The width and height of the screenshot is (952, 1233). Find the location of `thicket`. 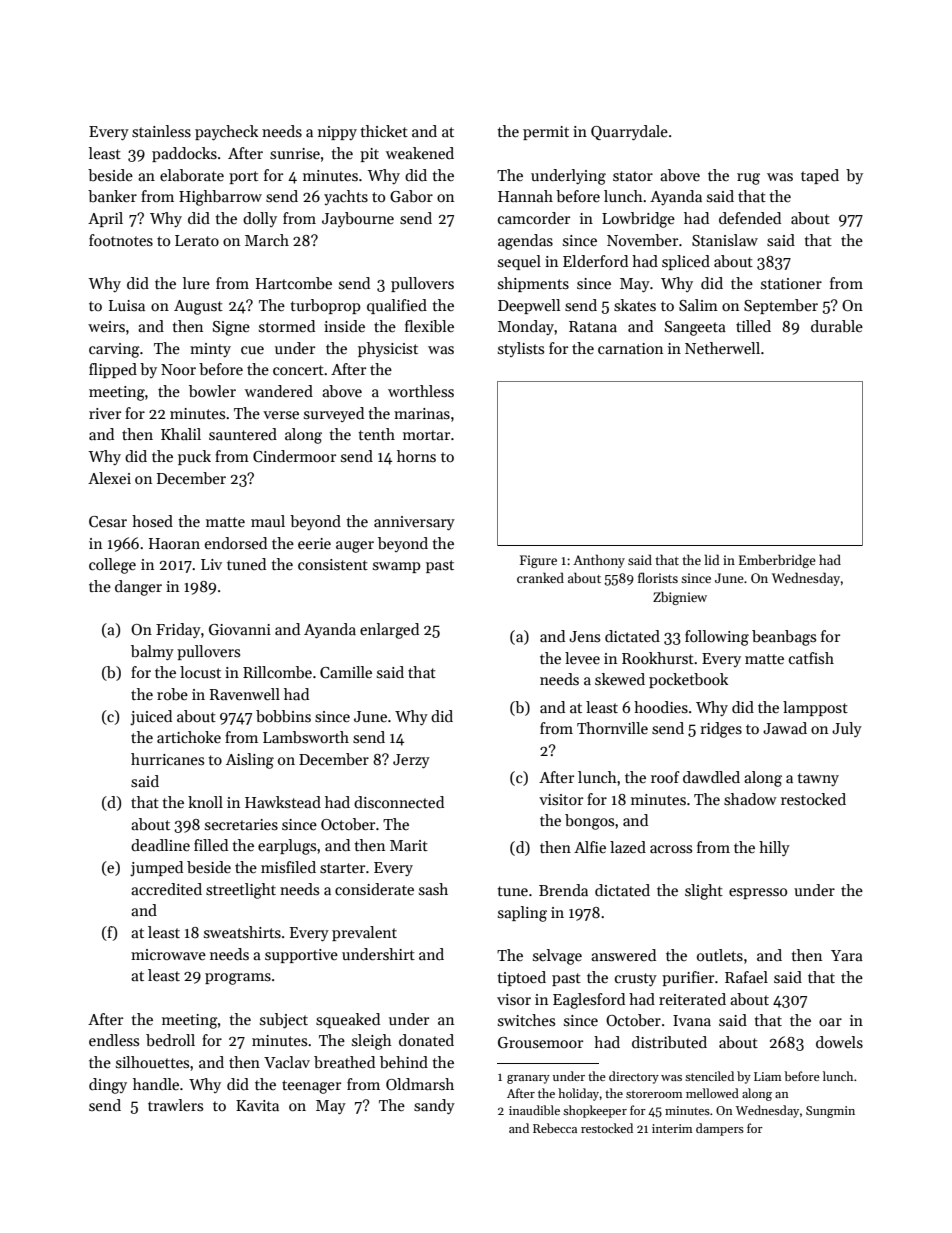

thicket is located at coordinates (384, 131).
